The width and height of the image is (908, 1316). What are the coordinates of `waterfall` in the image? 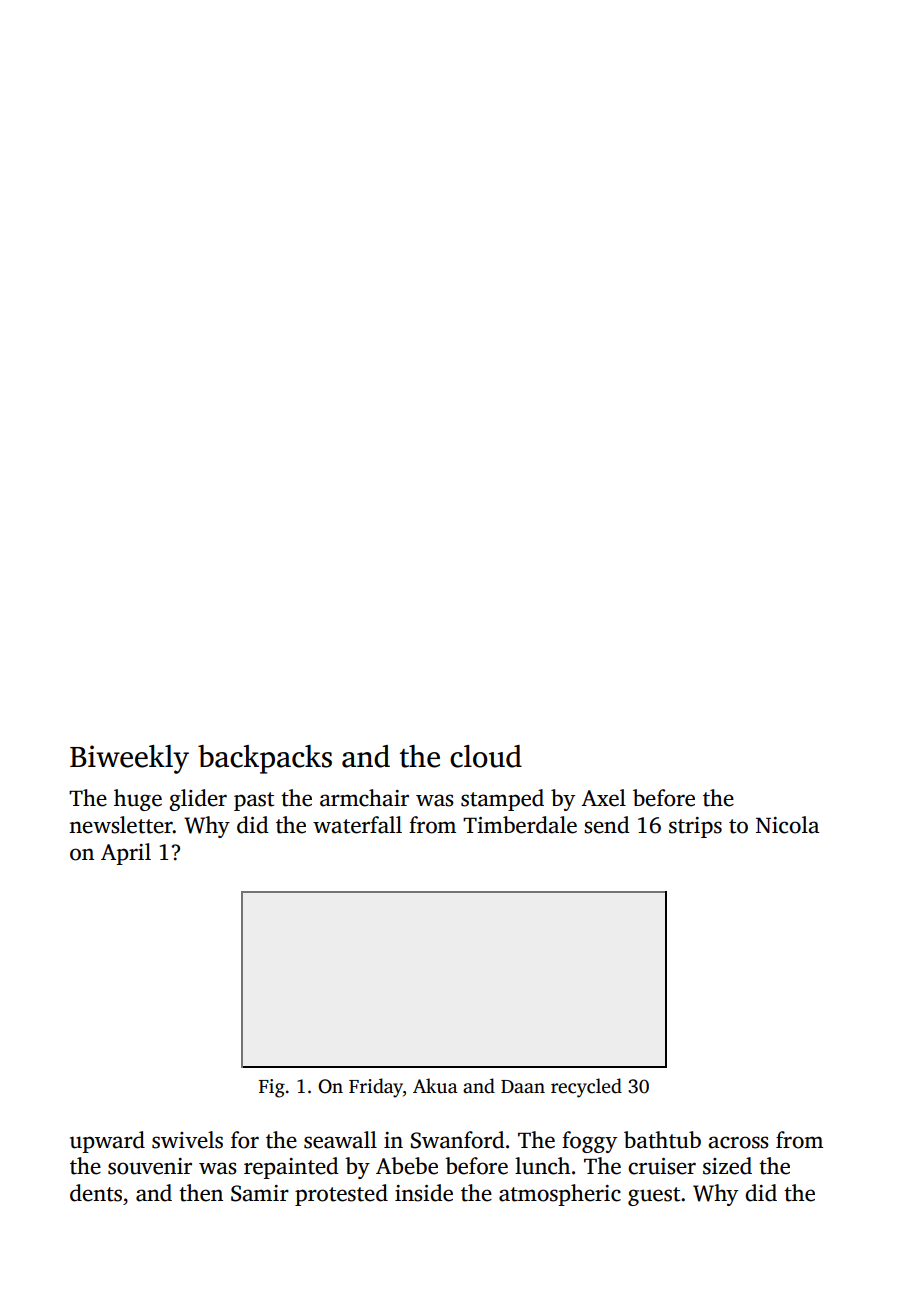 It's located at (357, 825).
